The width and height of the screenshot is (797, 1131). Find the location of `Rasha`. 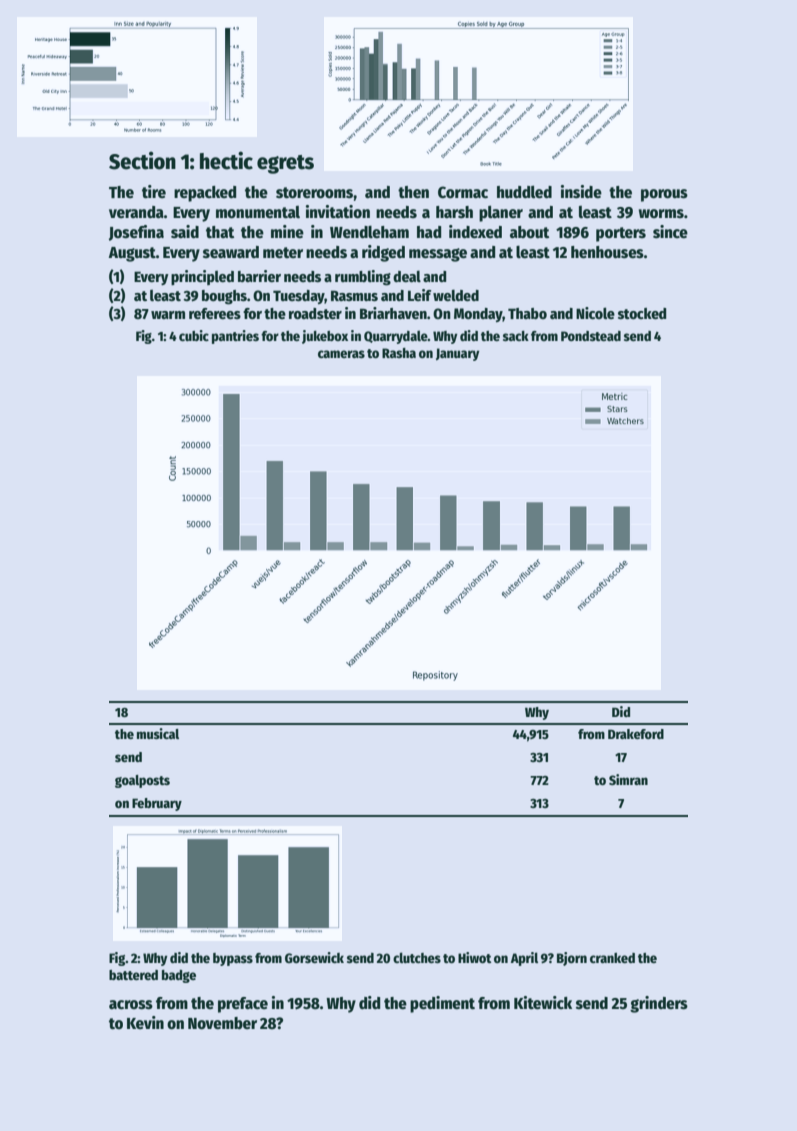

Rasha is located at coordinates (399, 353).
